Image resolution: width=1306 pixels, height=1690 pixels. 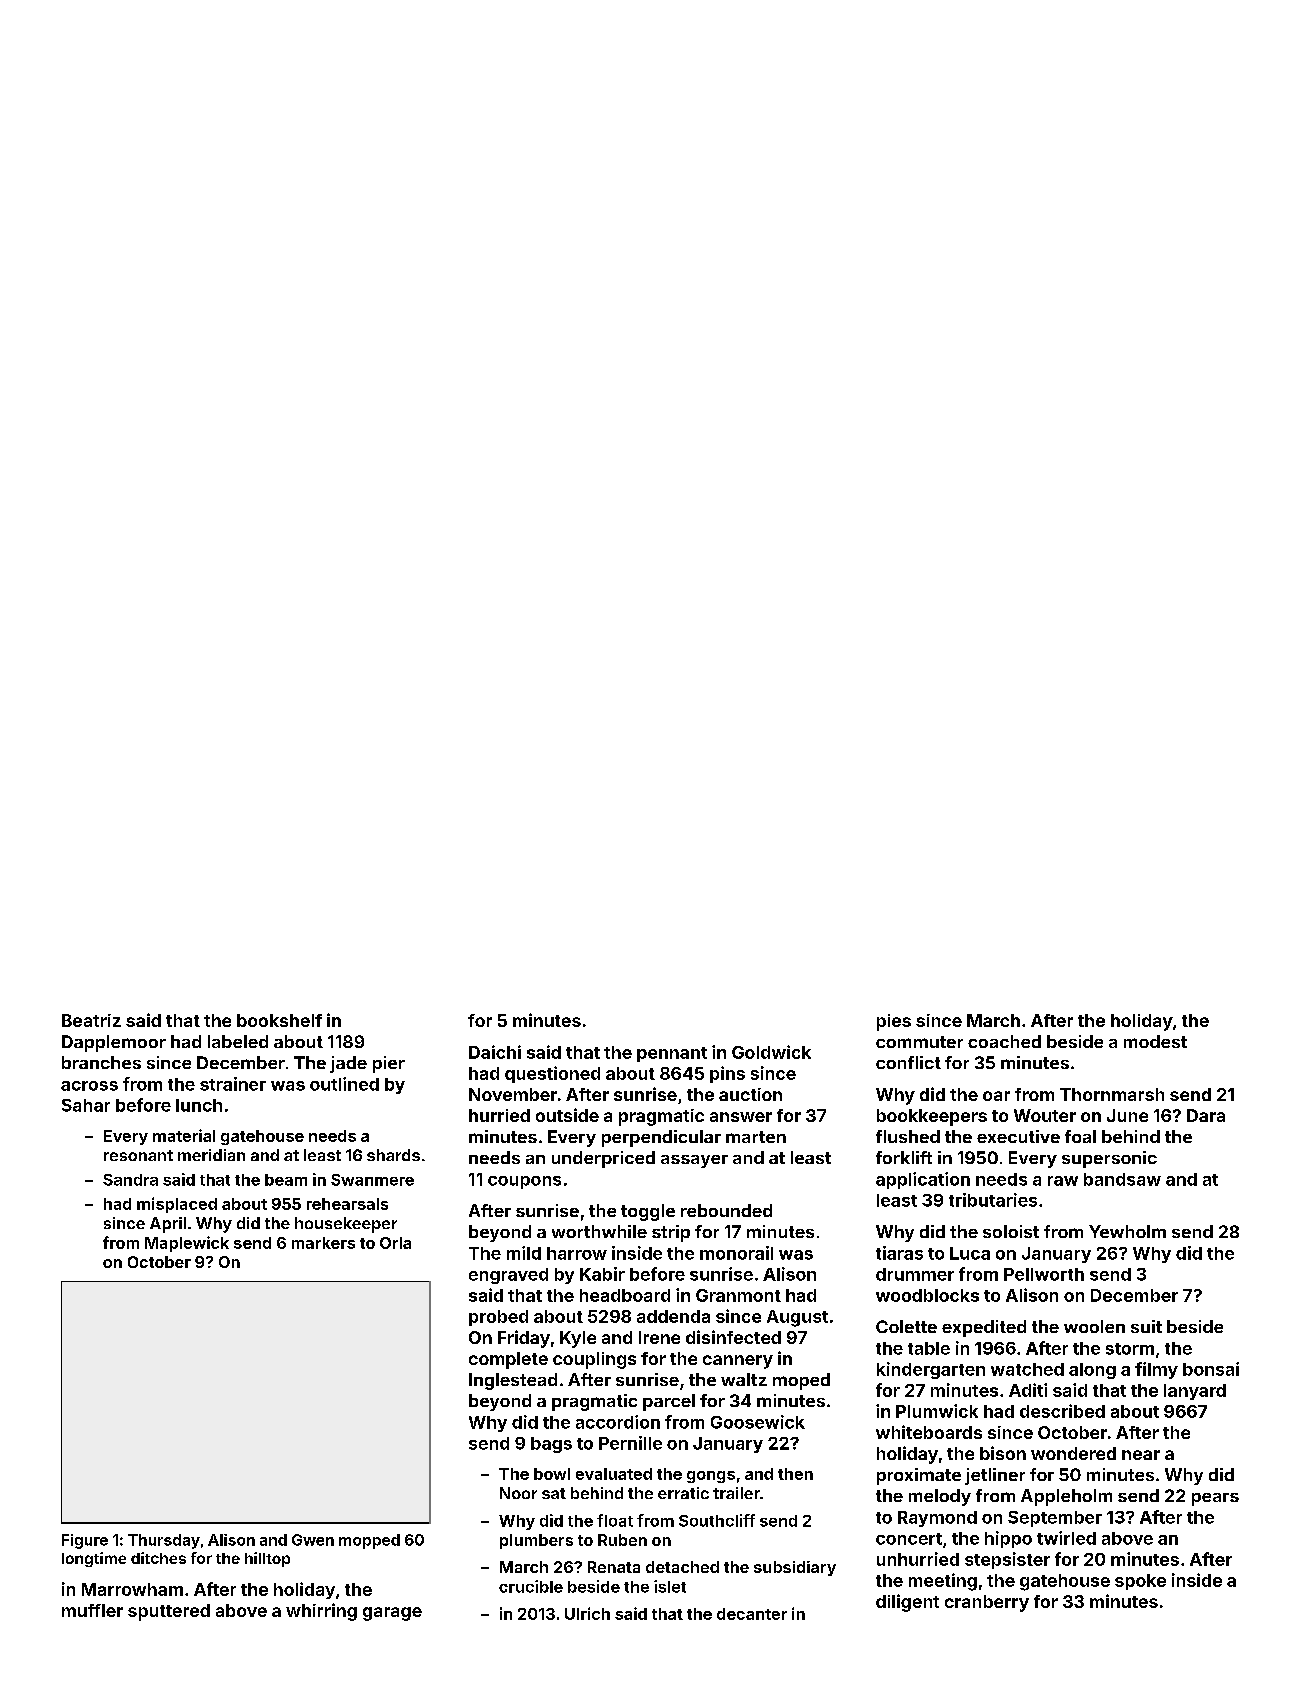 I want to click on questioned, so click(x=552, y=1074).
